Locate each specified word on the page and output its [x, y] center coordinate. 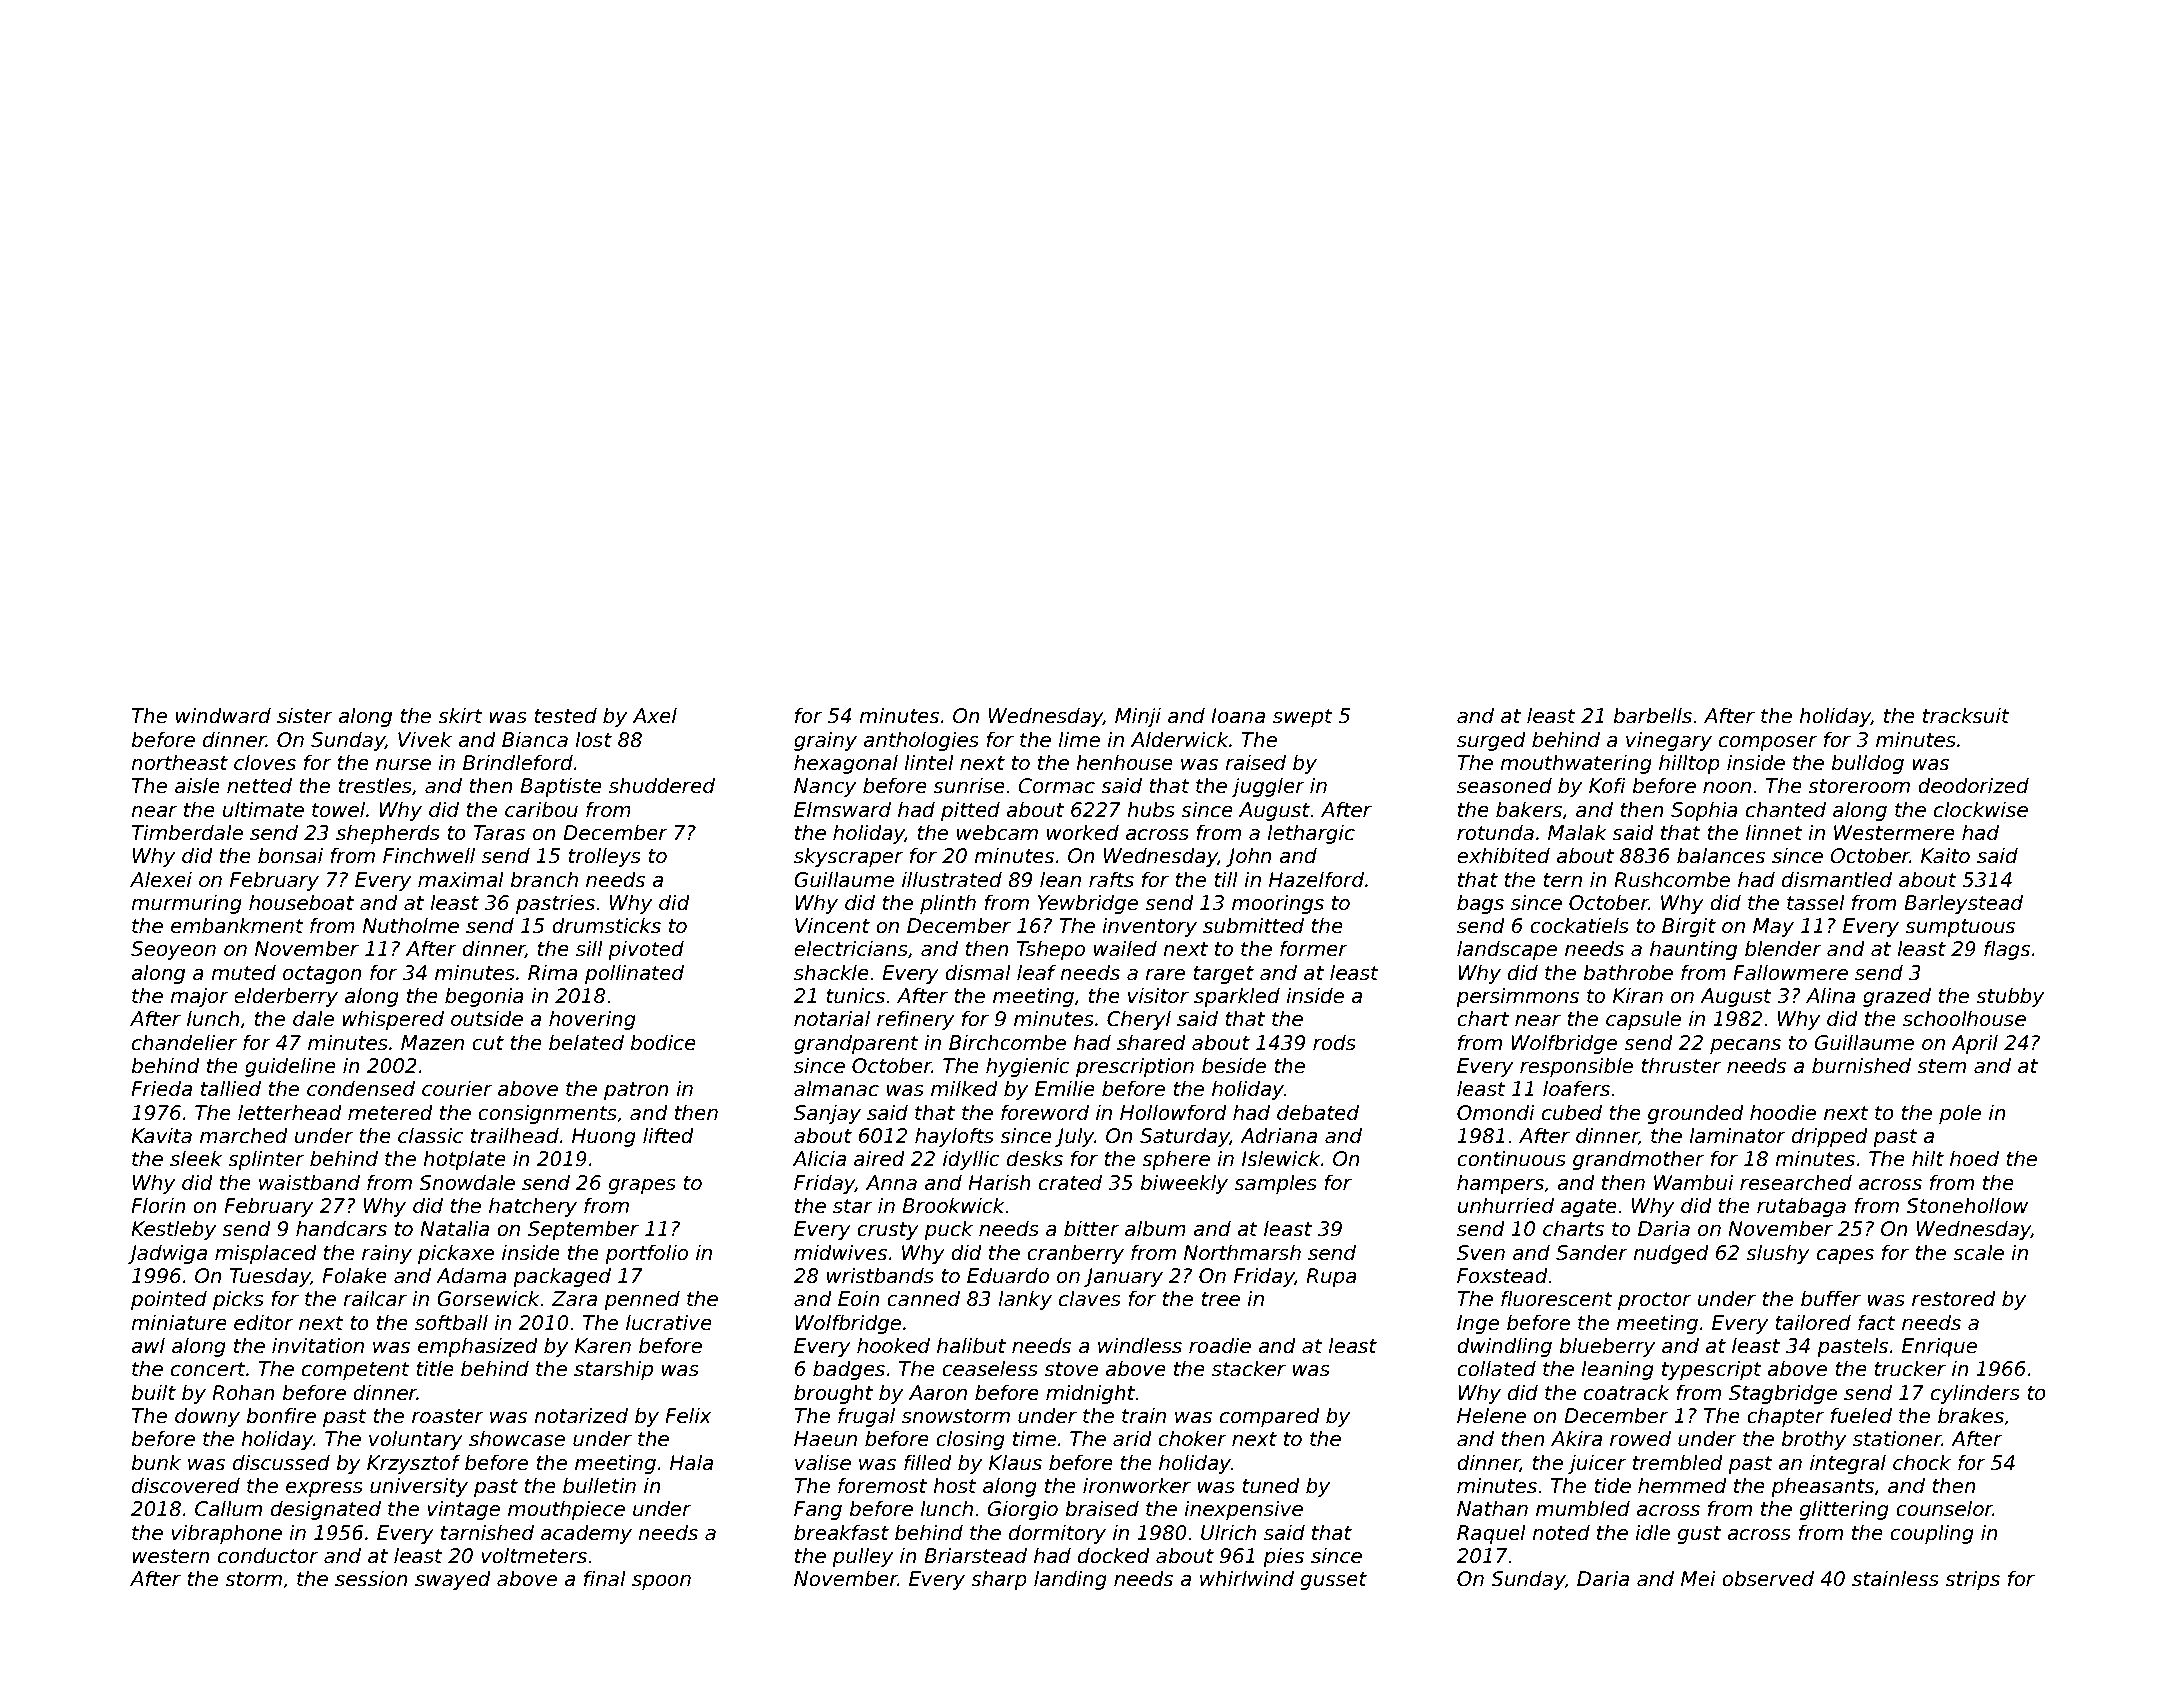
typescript [1712, 1370]
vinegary [1669, 741]
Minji [1138, 717]
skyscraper [848, 857]
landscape [1507, 950]
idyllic [971, 1160]
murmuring [186, 904]
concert [208, 1369]
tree [1220, 1299]
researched [1796, 1182]
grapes [642, 1186]
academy [586, 1534]
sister [305, 715]
